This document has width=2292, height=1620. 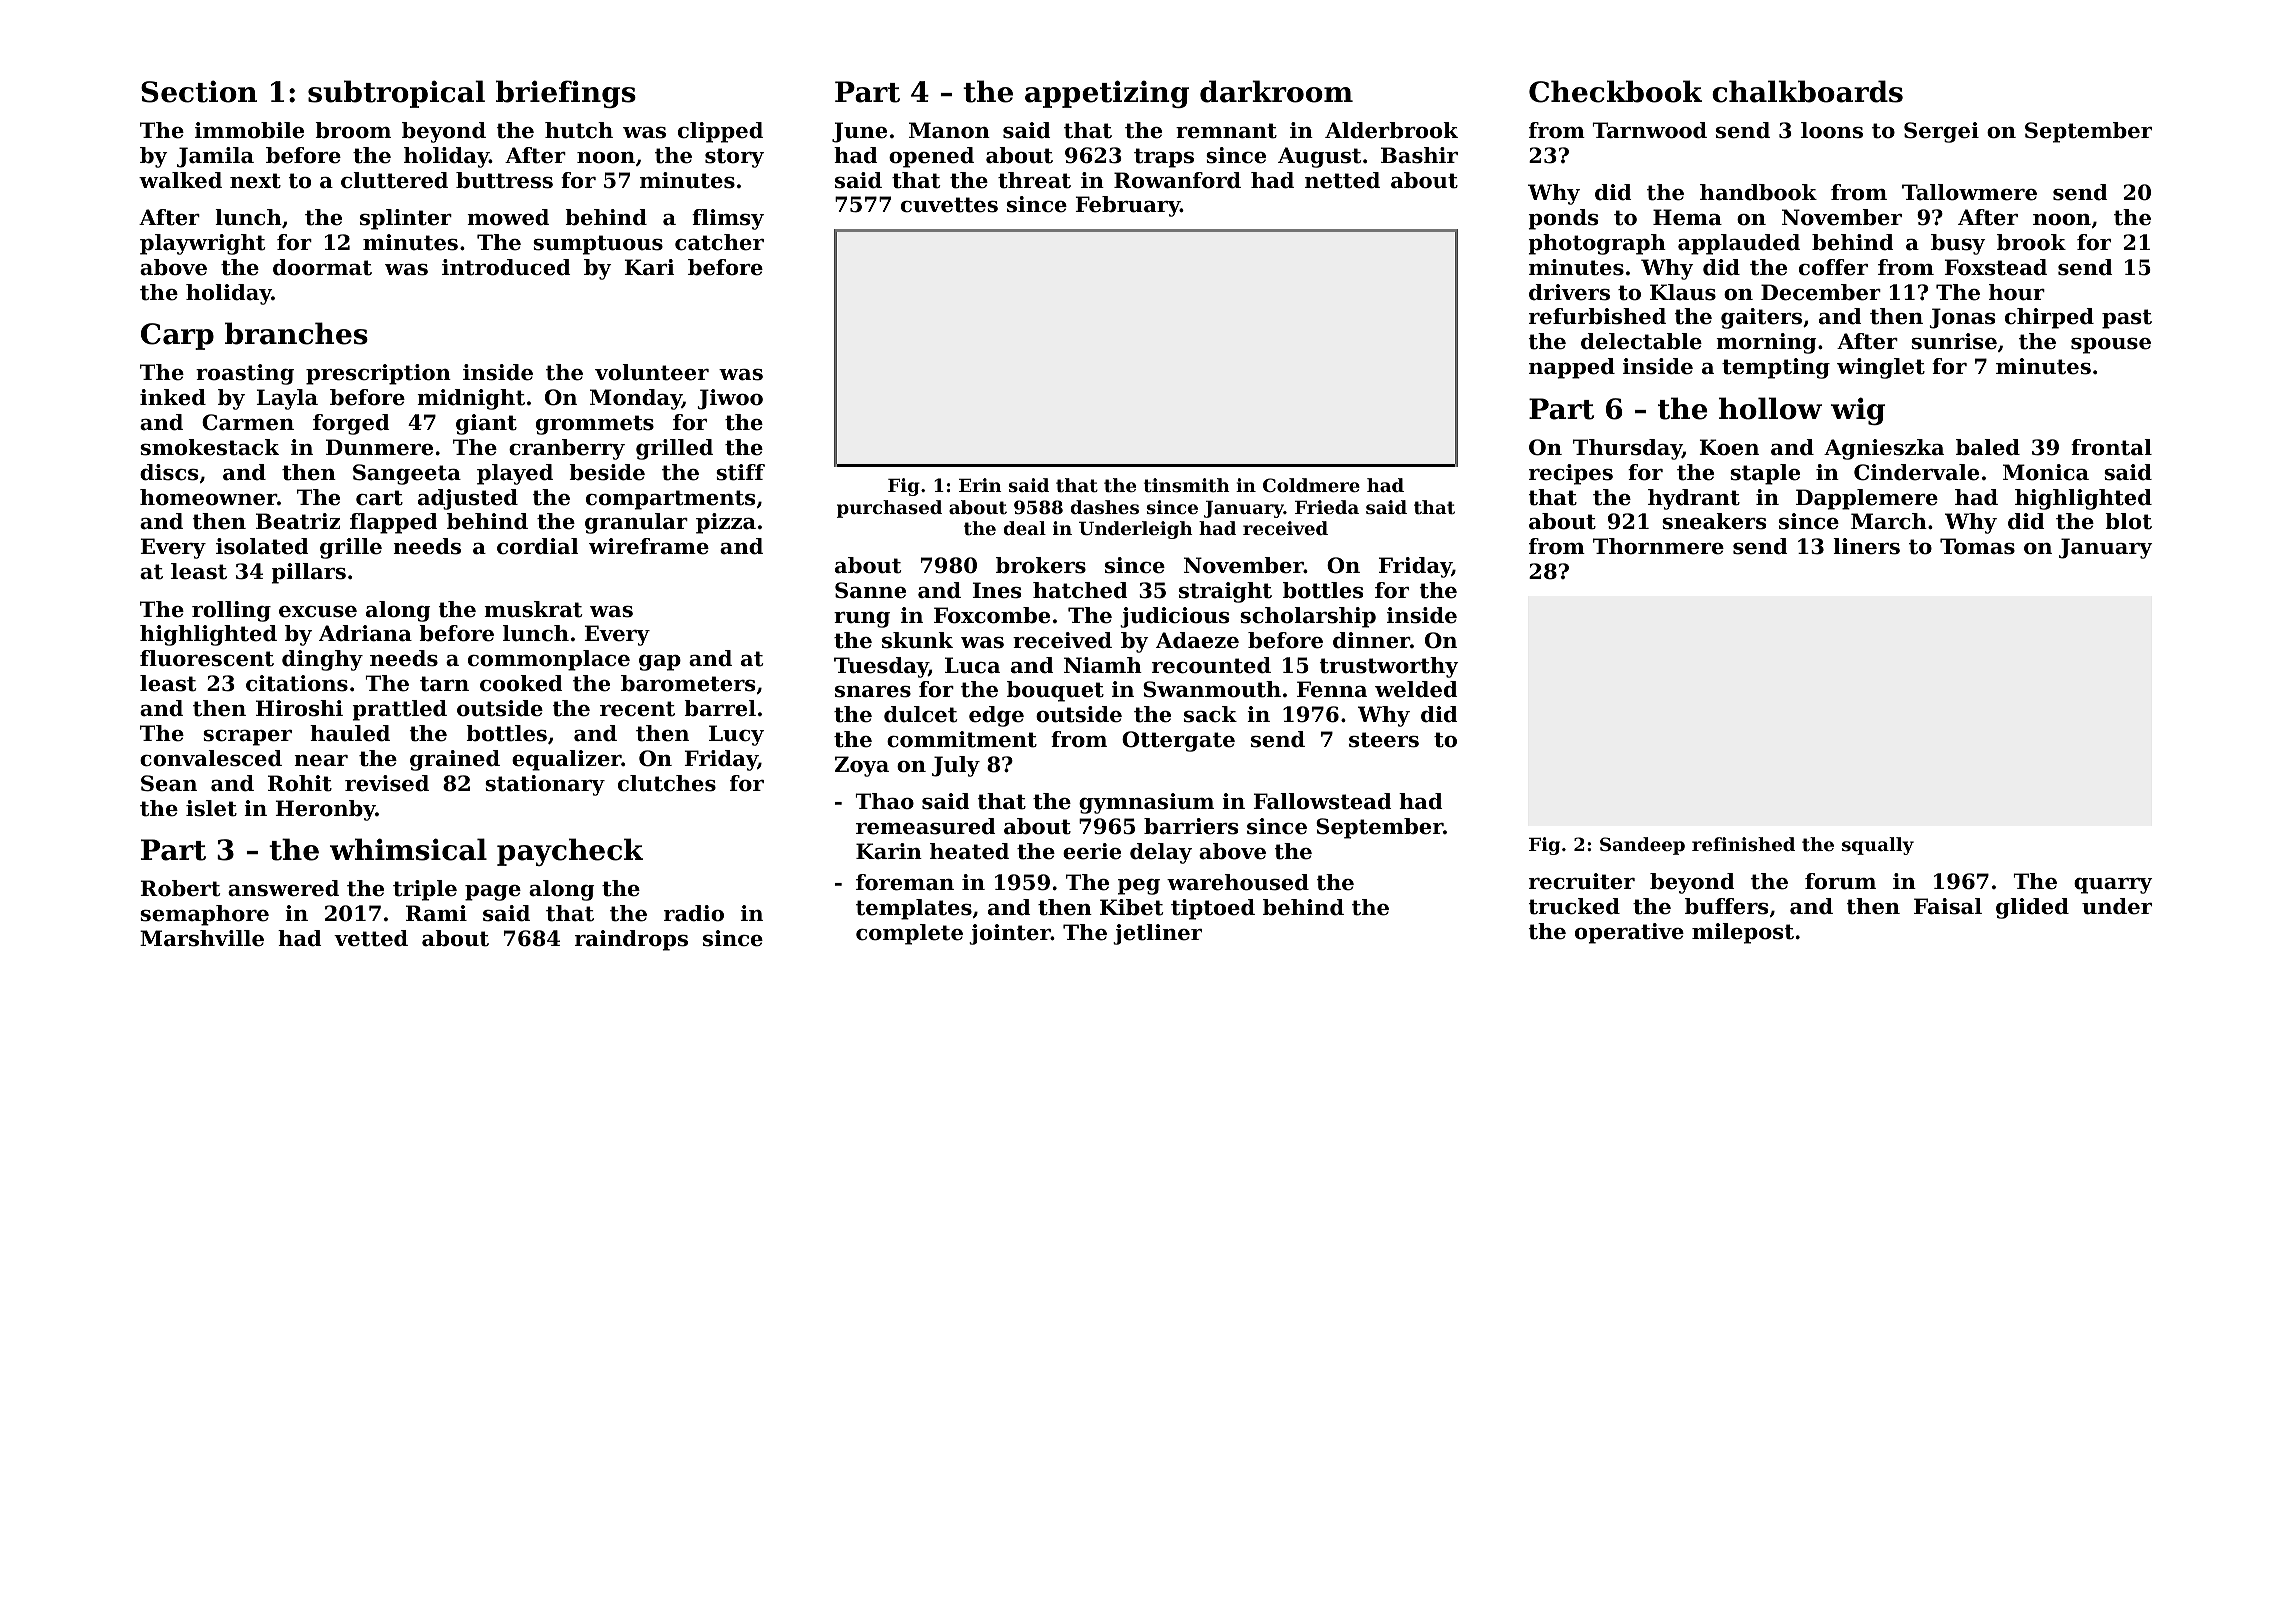 What do you see at coordinates (631, 940) in the document?
I see `raindrops` at bounding box center [631, 940].
